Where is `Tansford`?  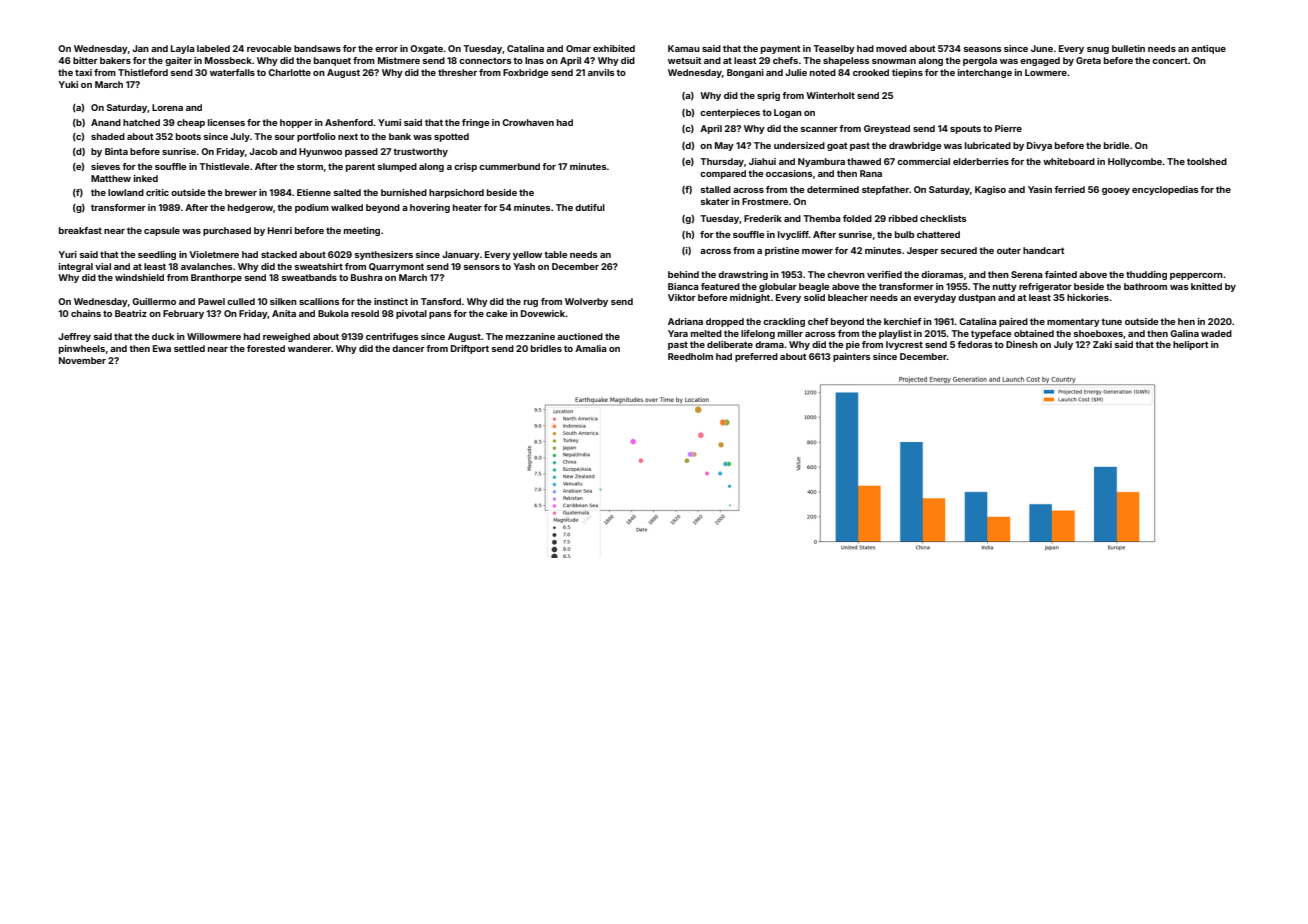 Tansford is located at coordinates (441, 301).
